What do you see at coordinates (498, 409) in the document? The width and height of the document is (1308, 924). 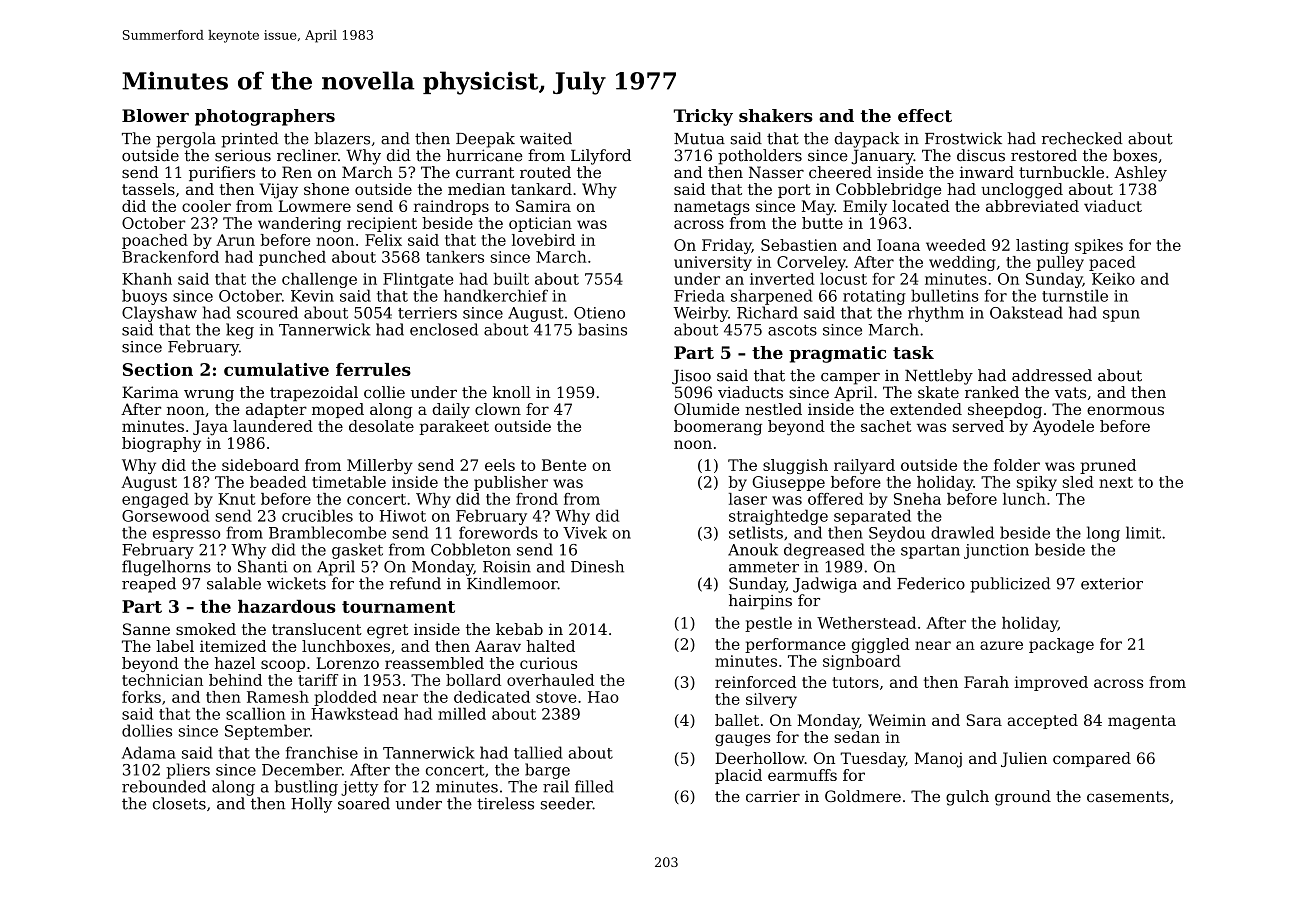 I see `clown` at bounding box center [498, 409].
